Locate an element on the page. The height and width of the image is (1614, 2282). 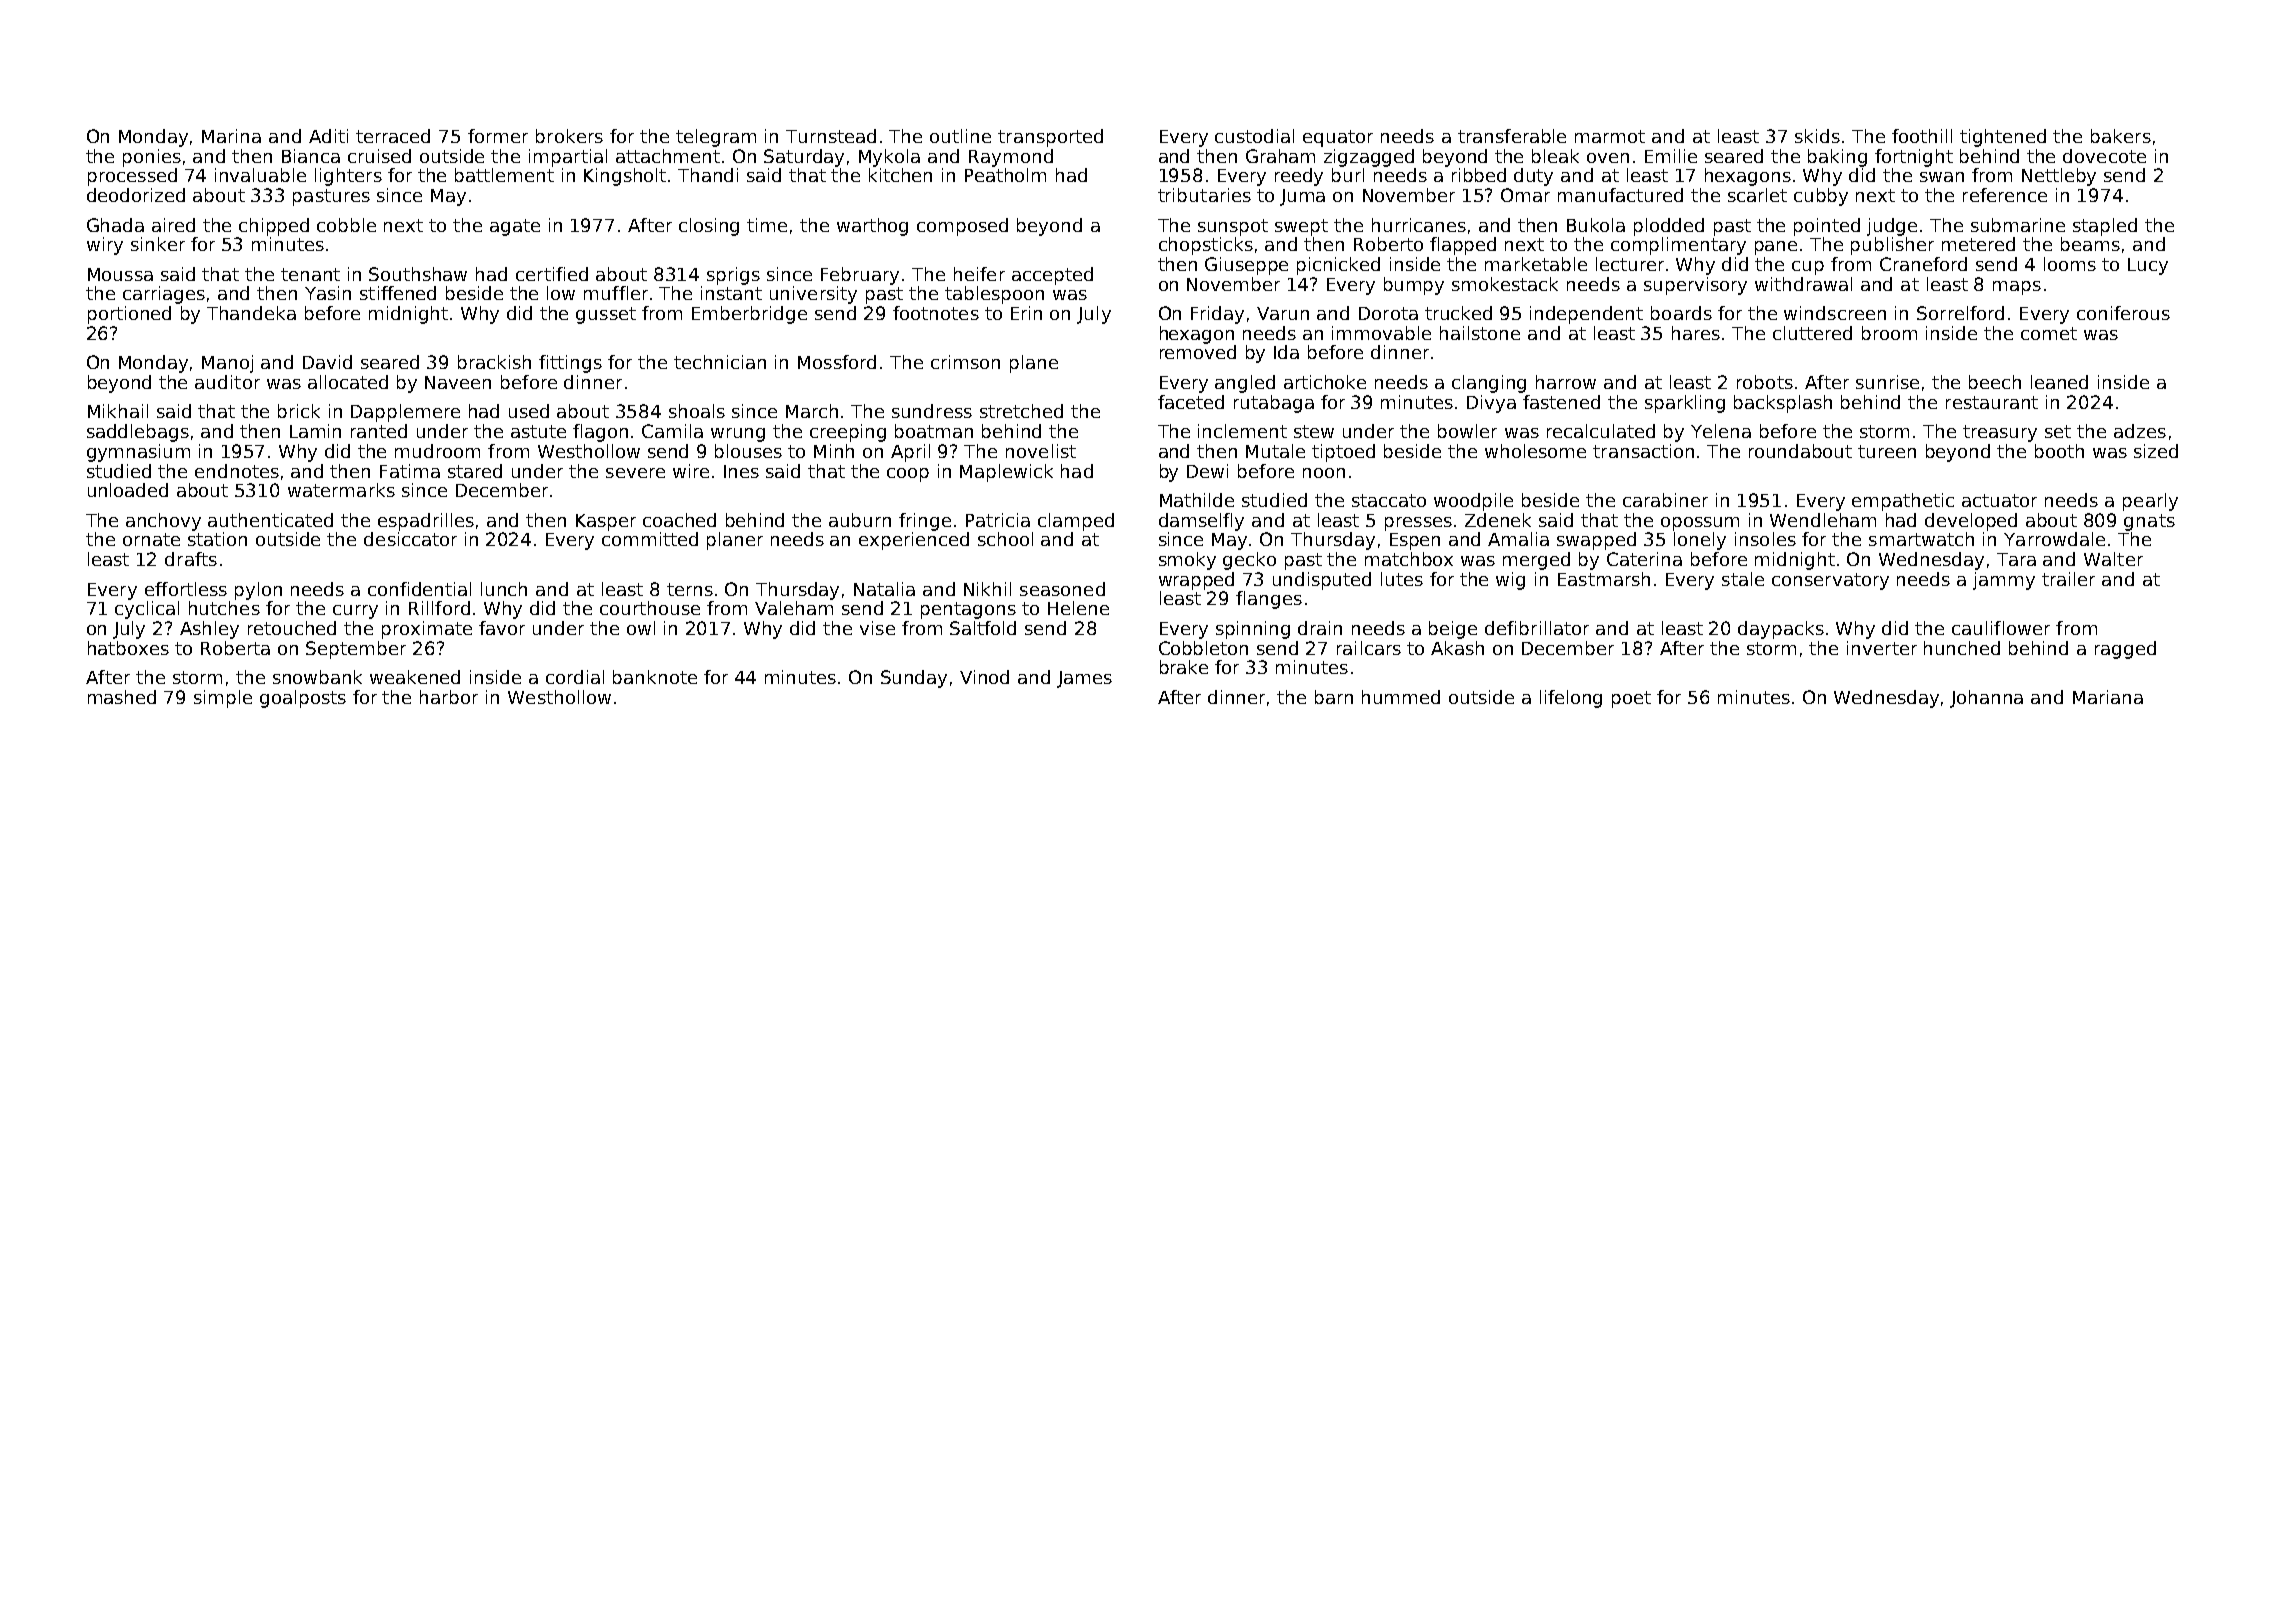
pentagons is located at coordinates (968, 610).
